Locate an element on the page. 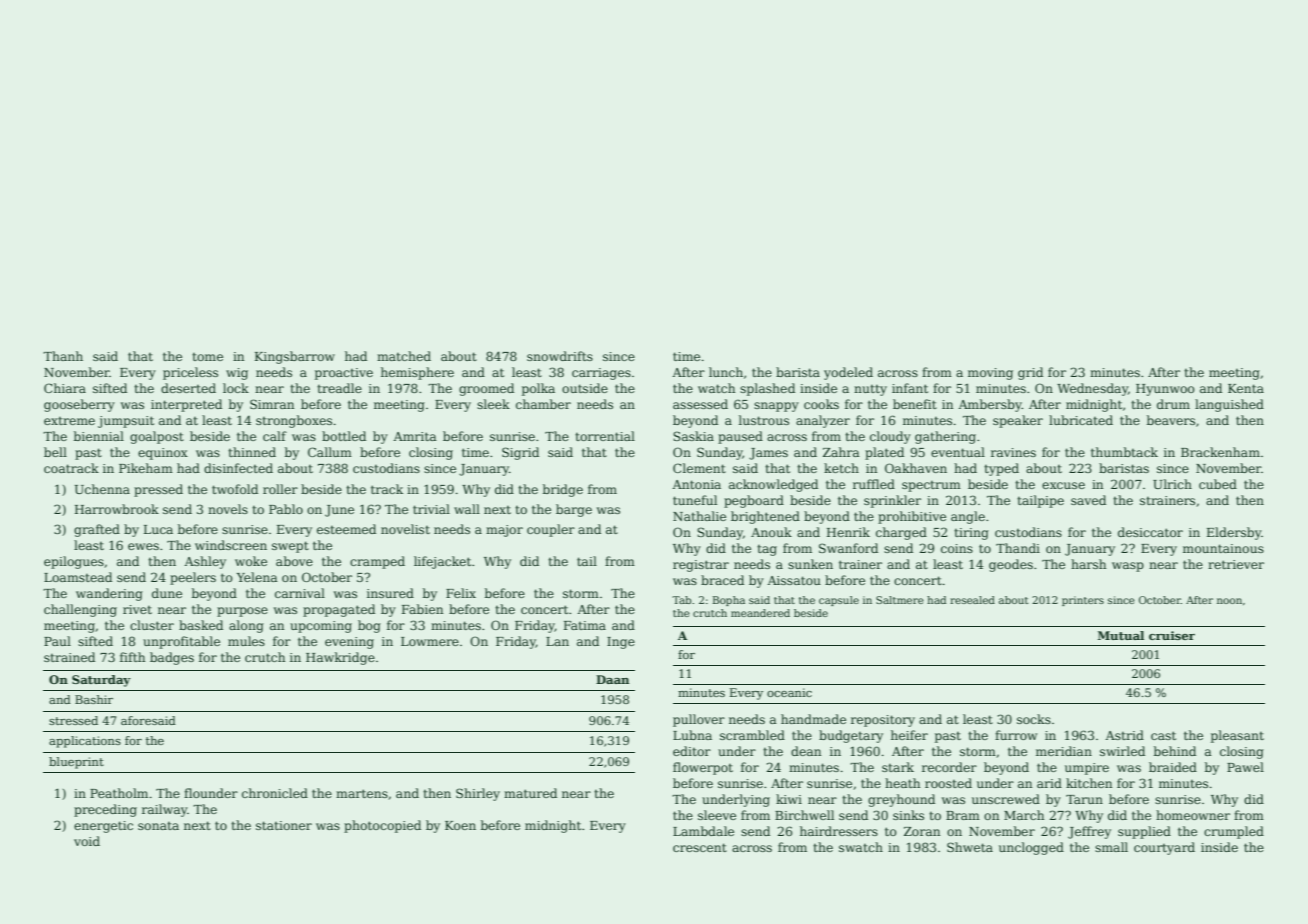  moving is located at coordinates (990, 374).
